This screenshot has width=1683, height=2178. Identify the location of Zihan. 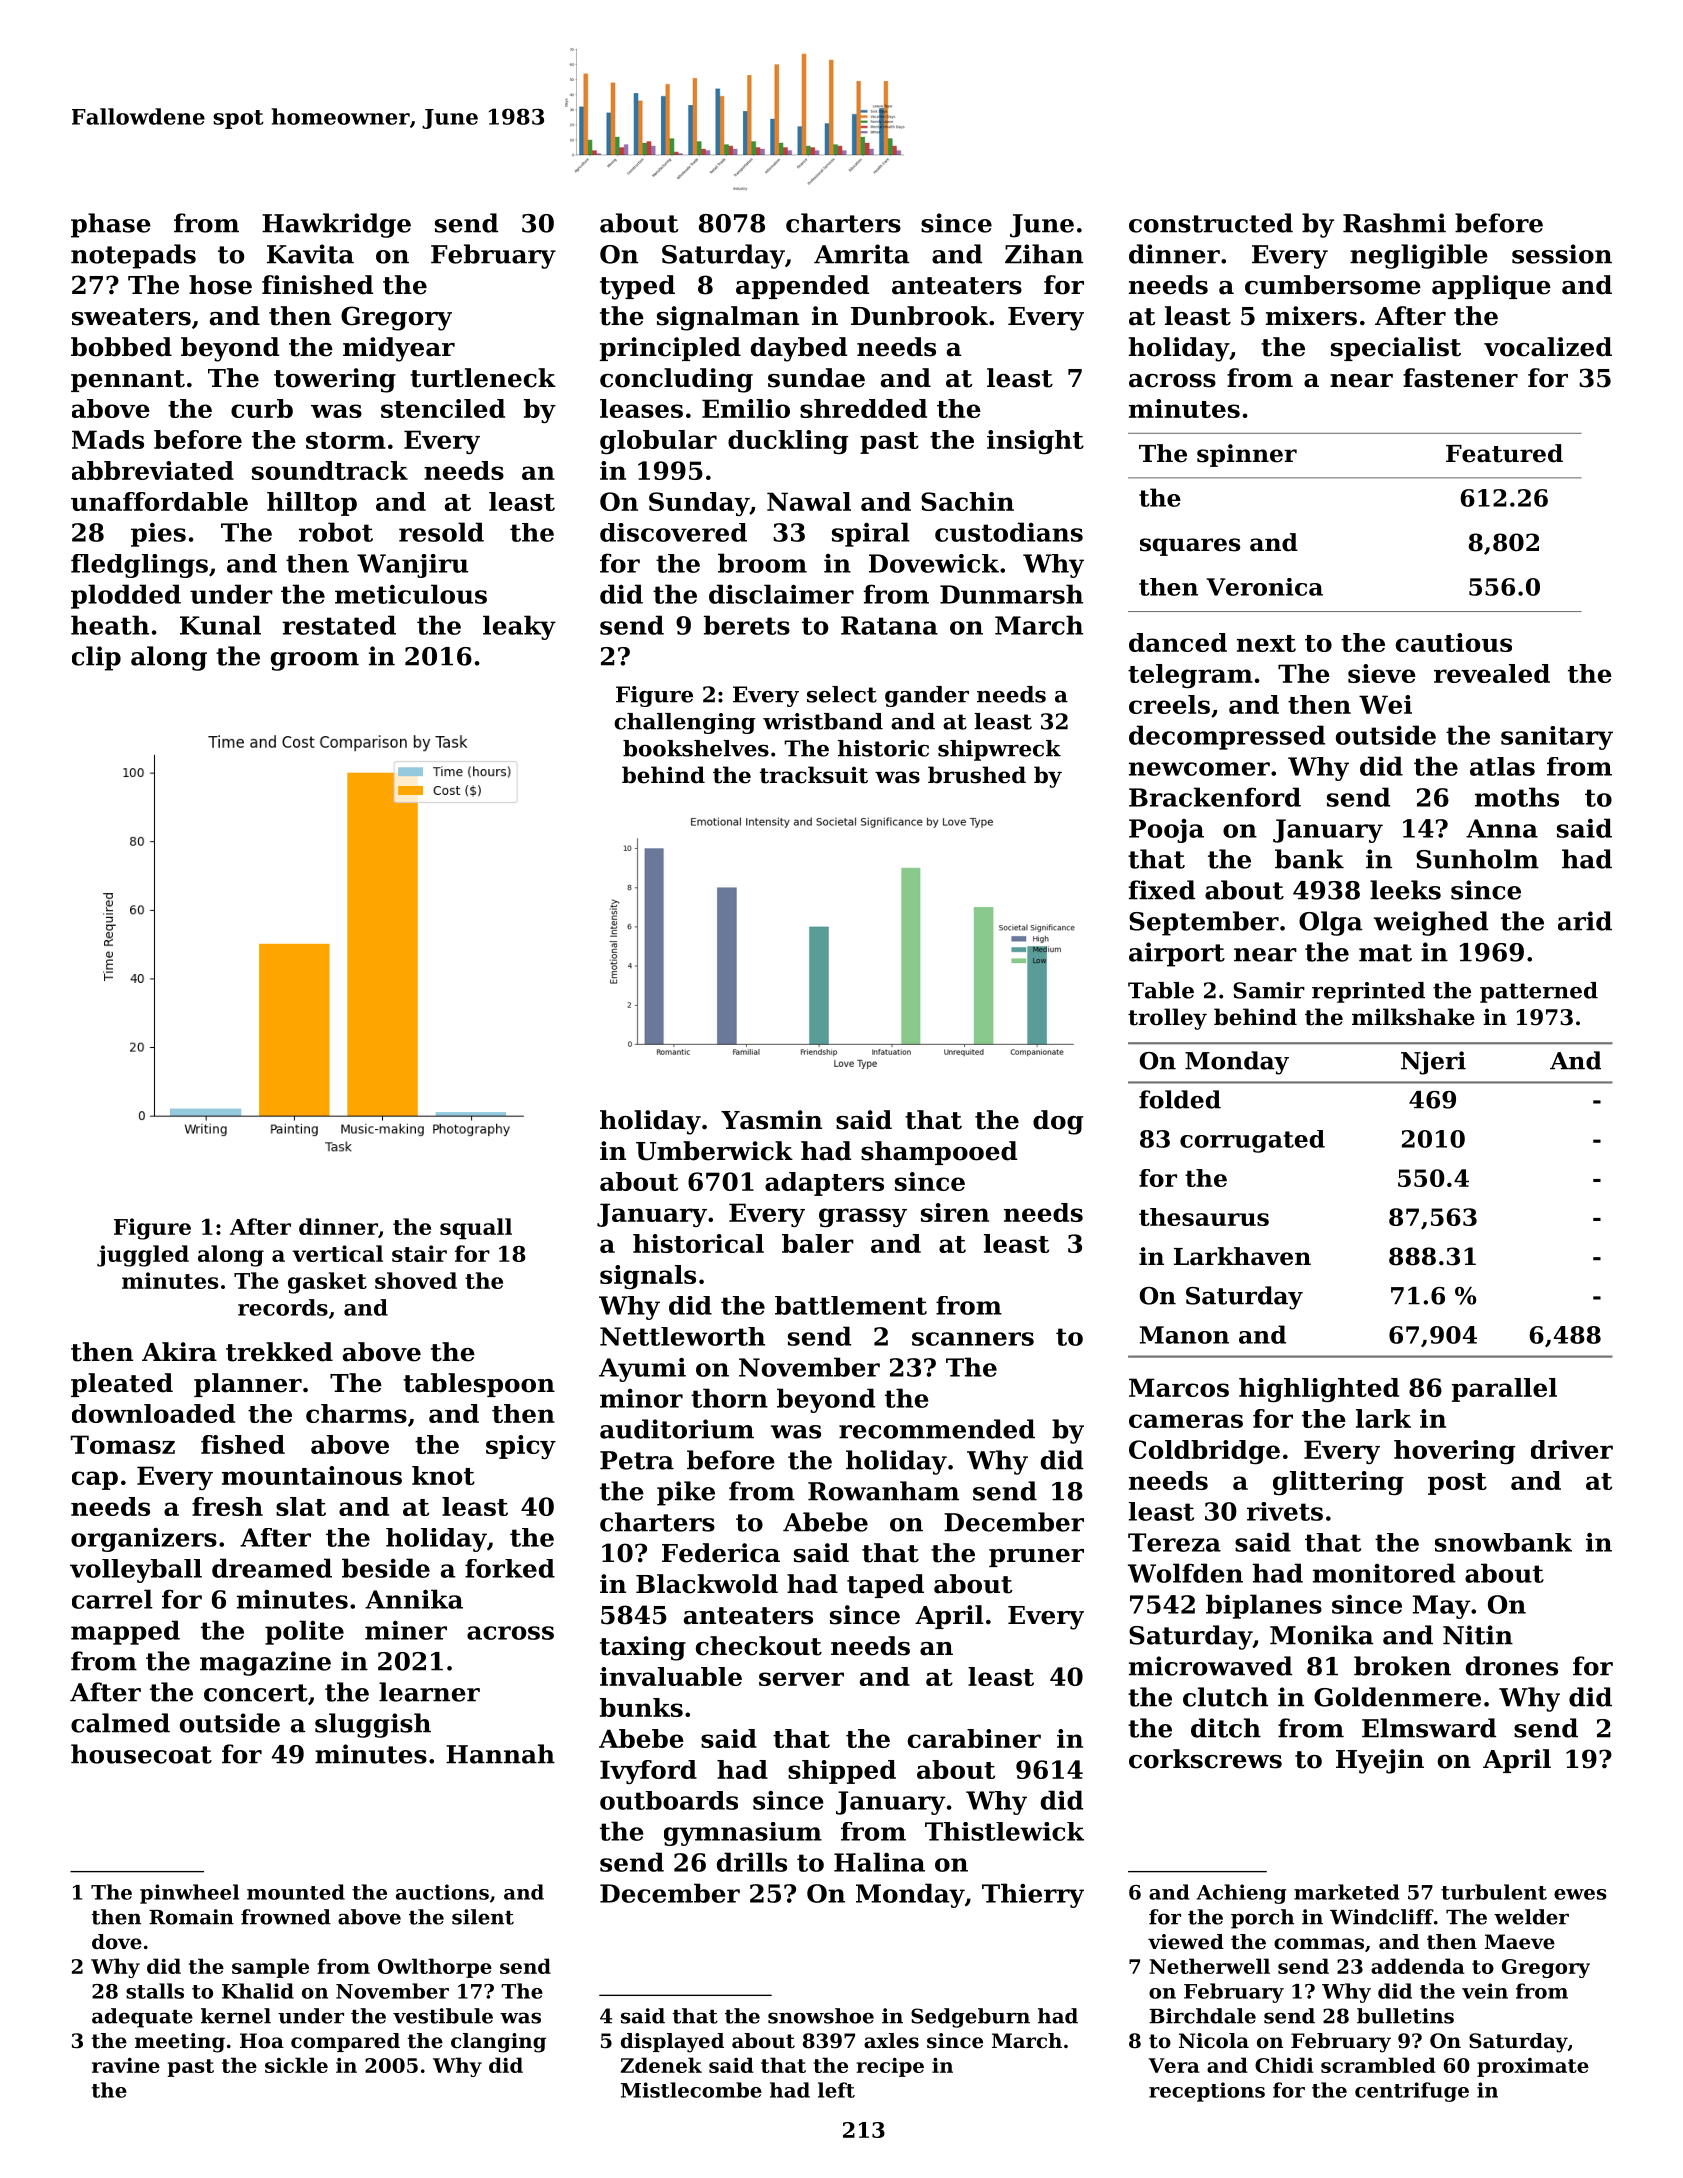
(1044, 254).
